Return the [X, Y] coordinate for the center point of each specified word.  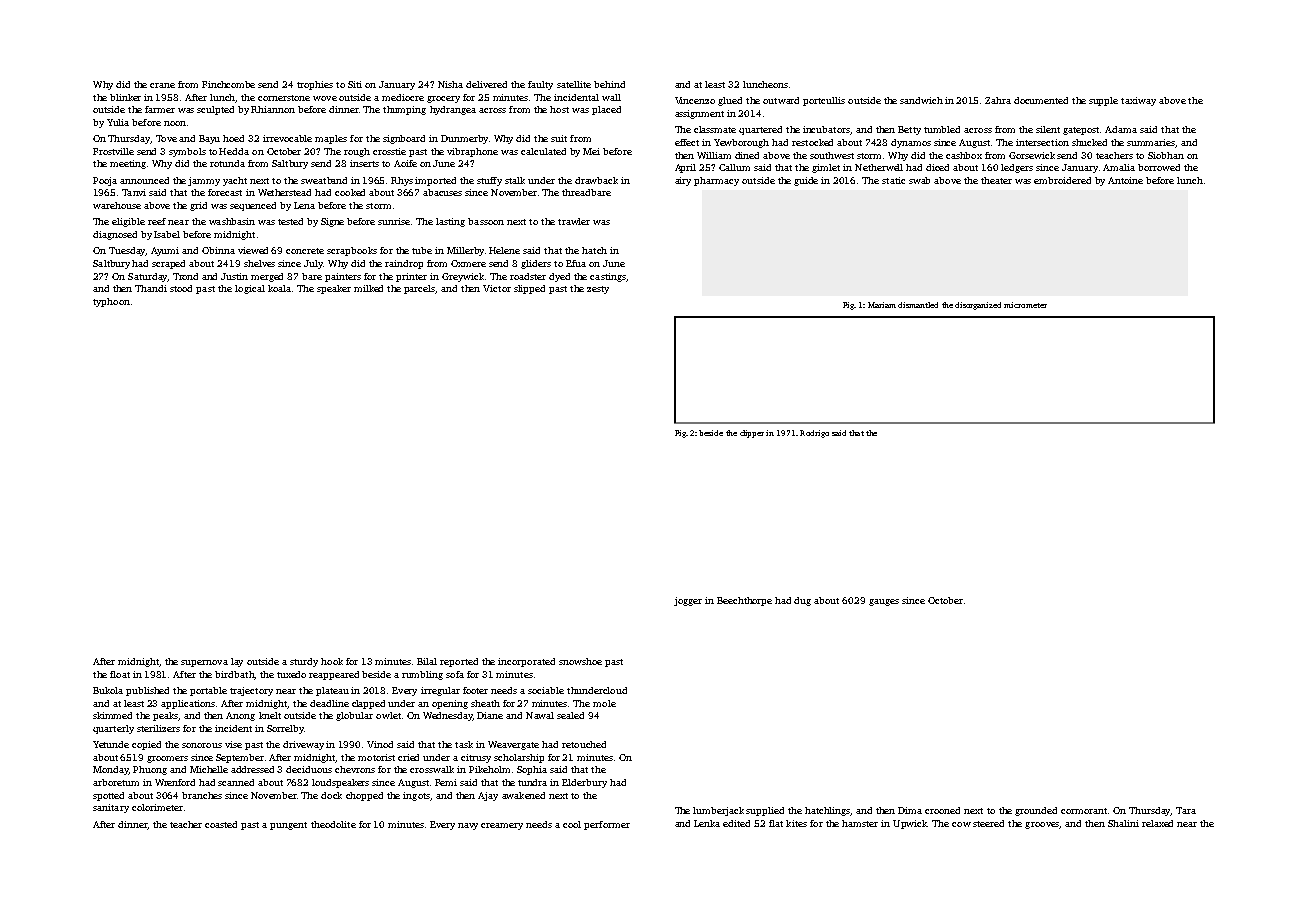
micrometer [1025, 305]
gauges [884, 602]
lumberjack [718, 811]
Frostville [113, 151]
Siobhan [1166, 155]
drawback [596, 180]
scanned [236, 782]
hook [332, 661]
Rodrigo [814, 434]
